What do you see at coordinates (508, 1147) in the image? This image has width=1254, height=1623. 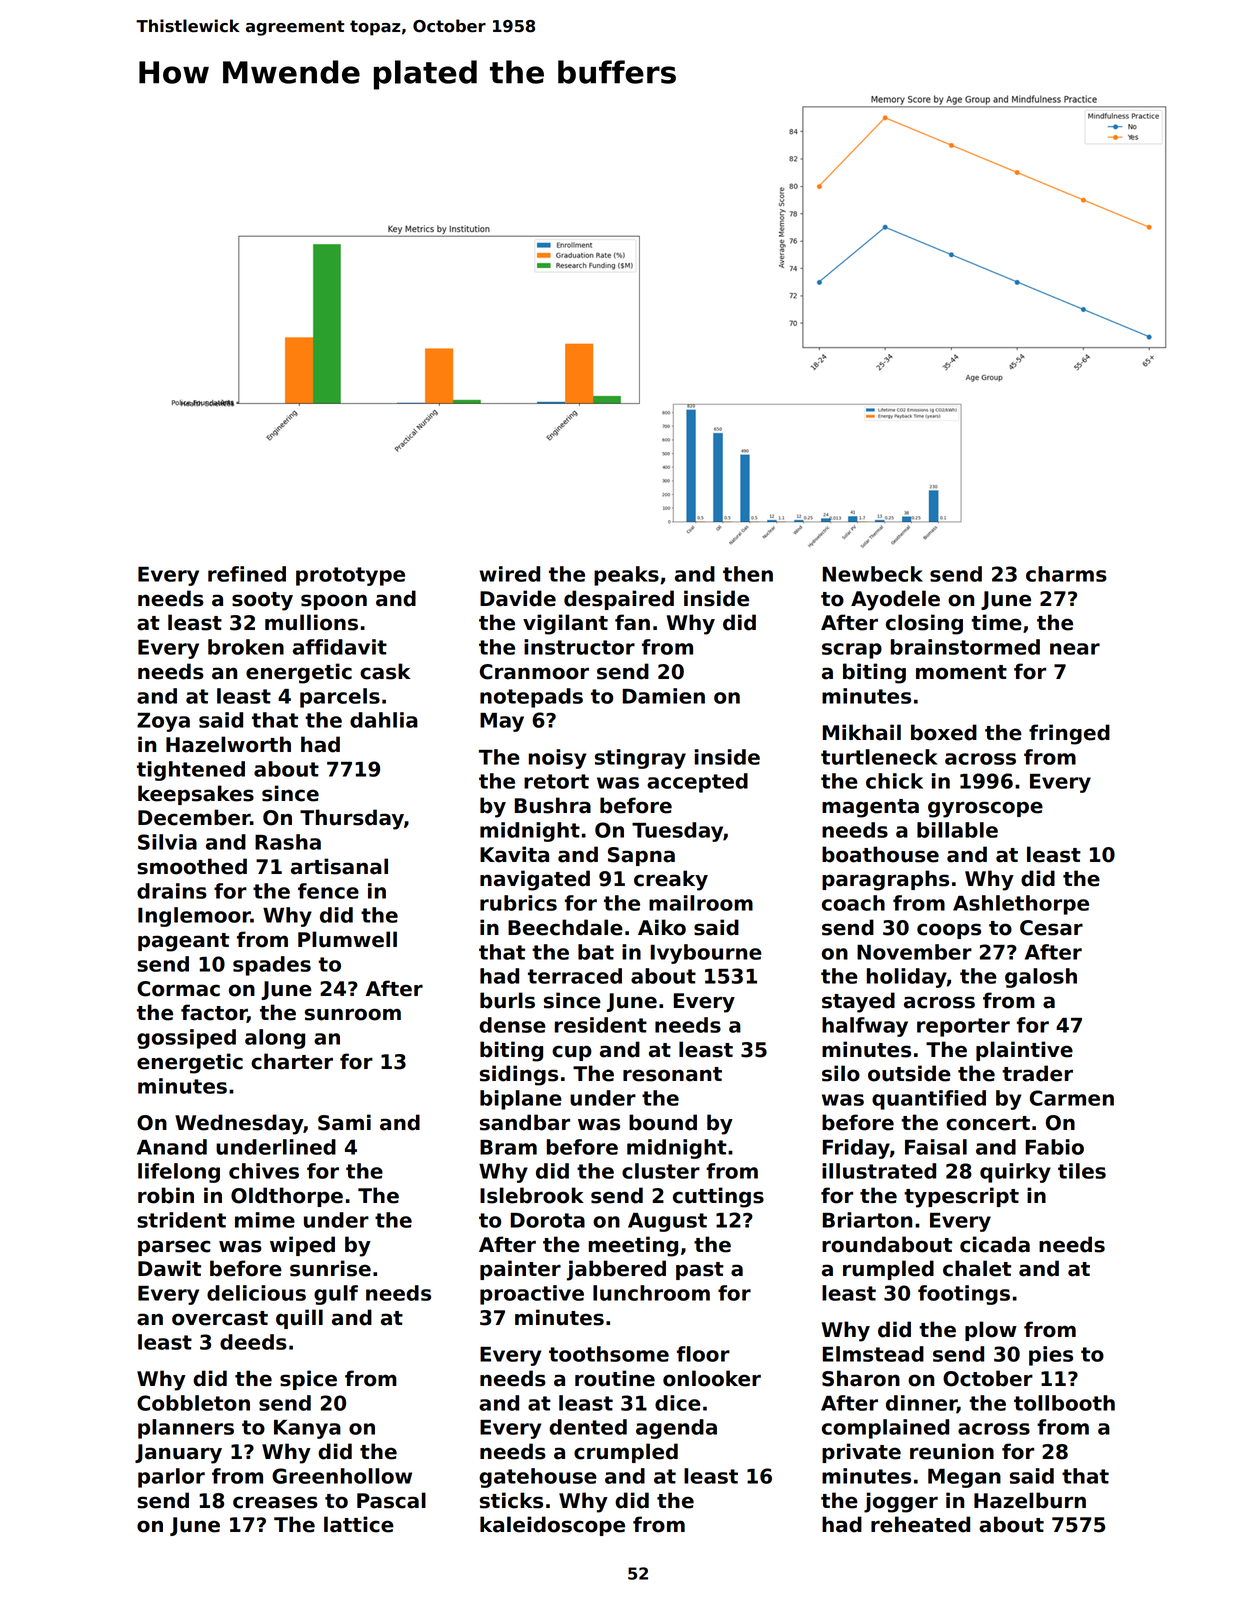 I see `Bram` at bounding box center [508, 1147].
